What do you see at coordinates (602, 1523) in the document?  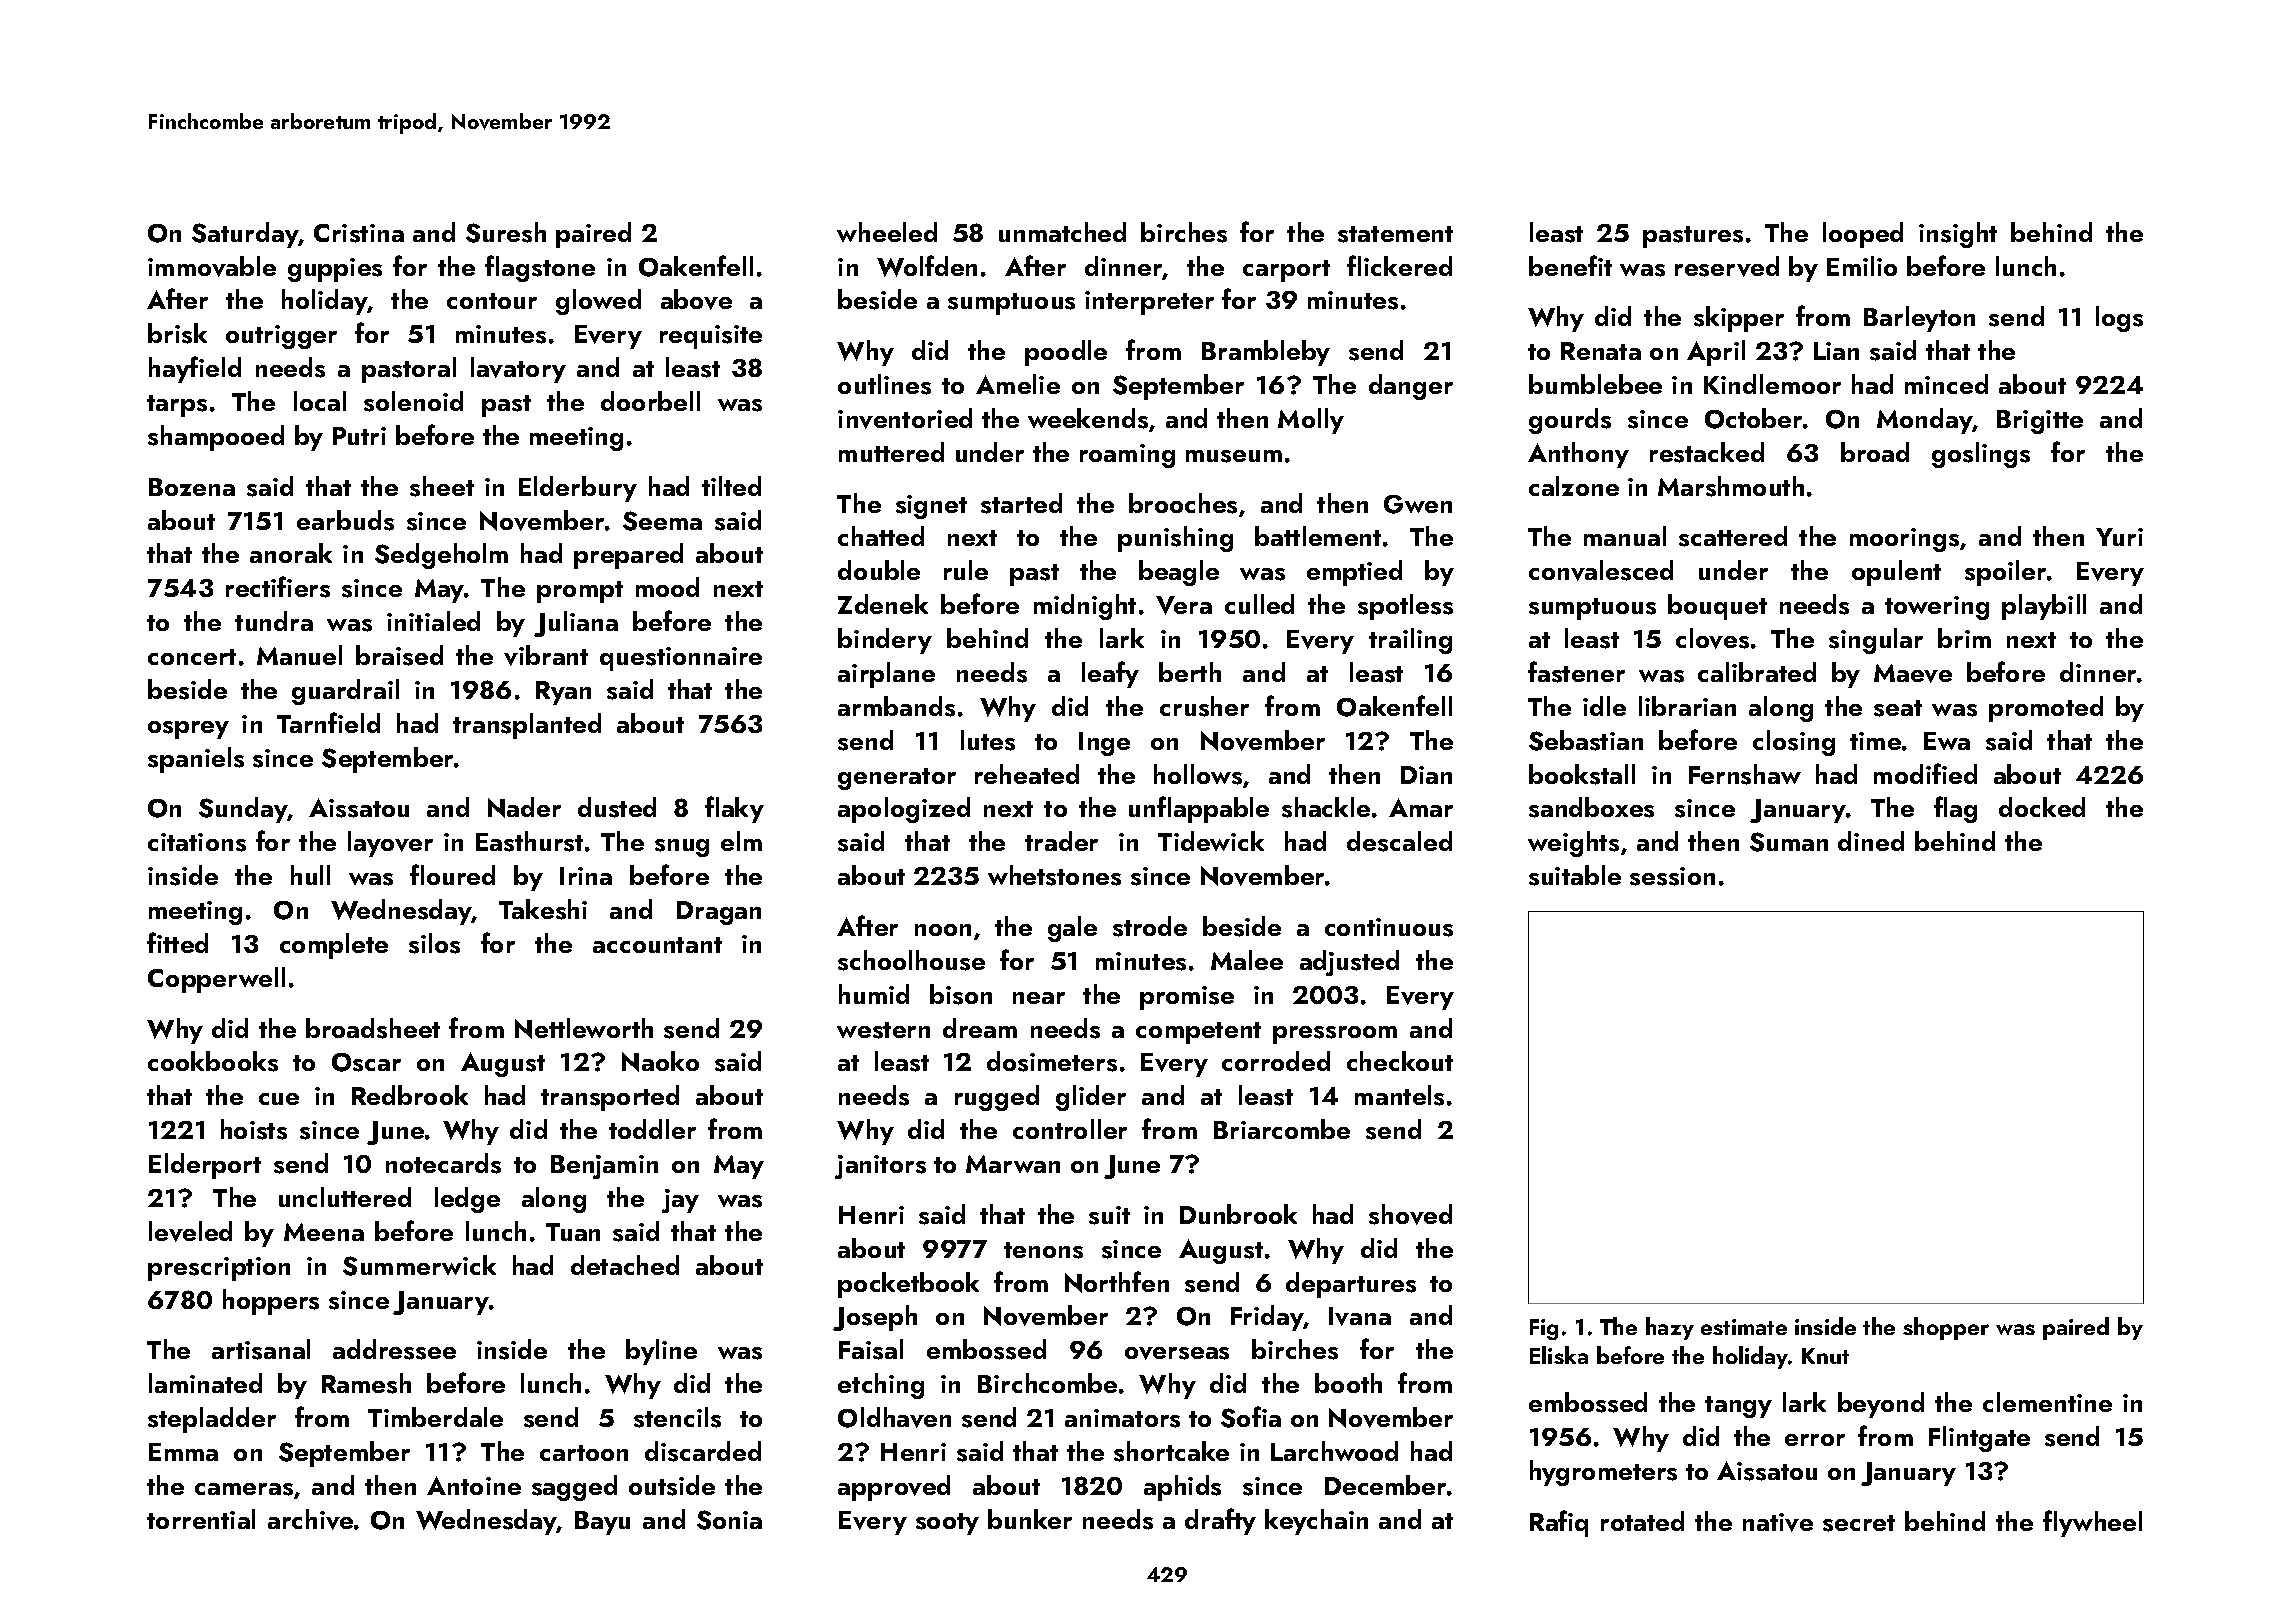 I see `Bayu` at bounding box center [602, 1523].
